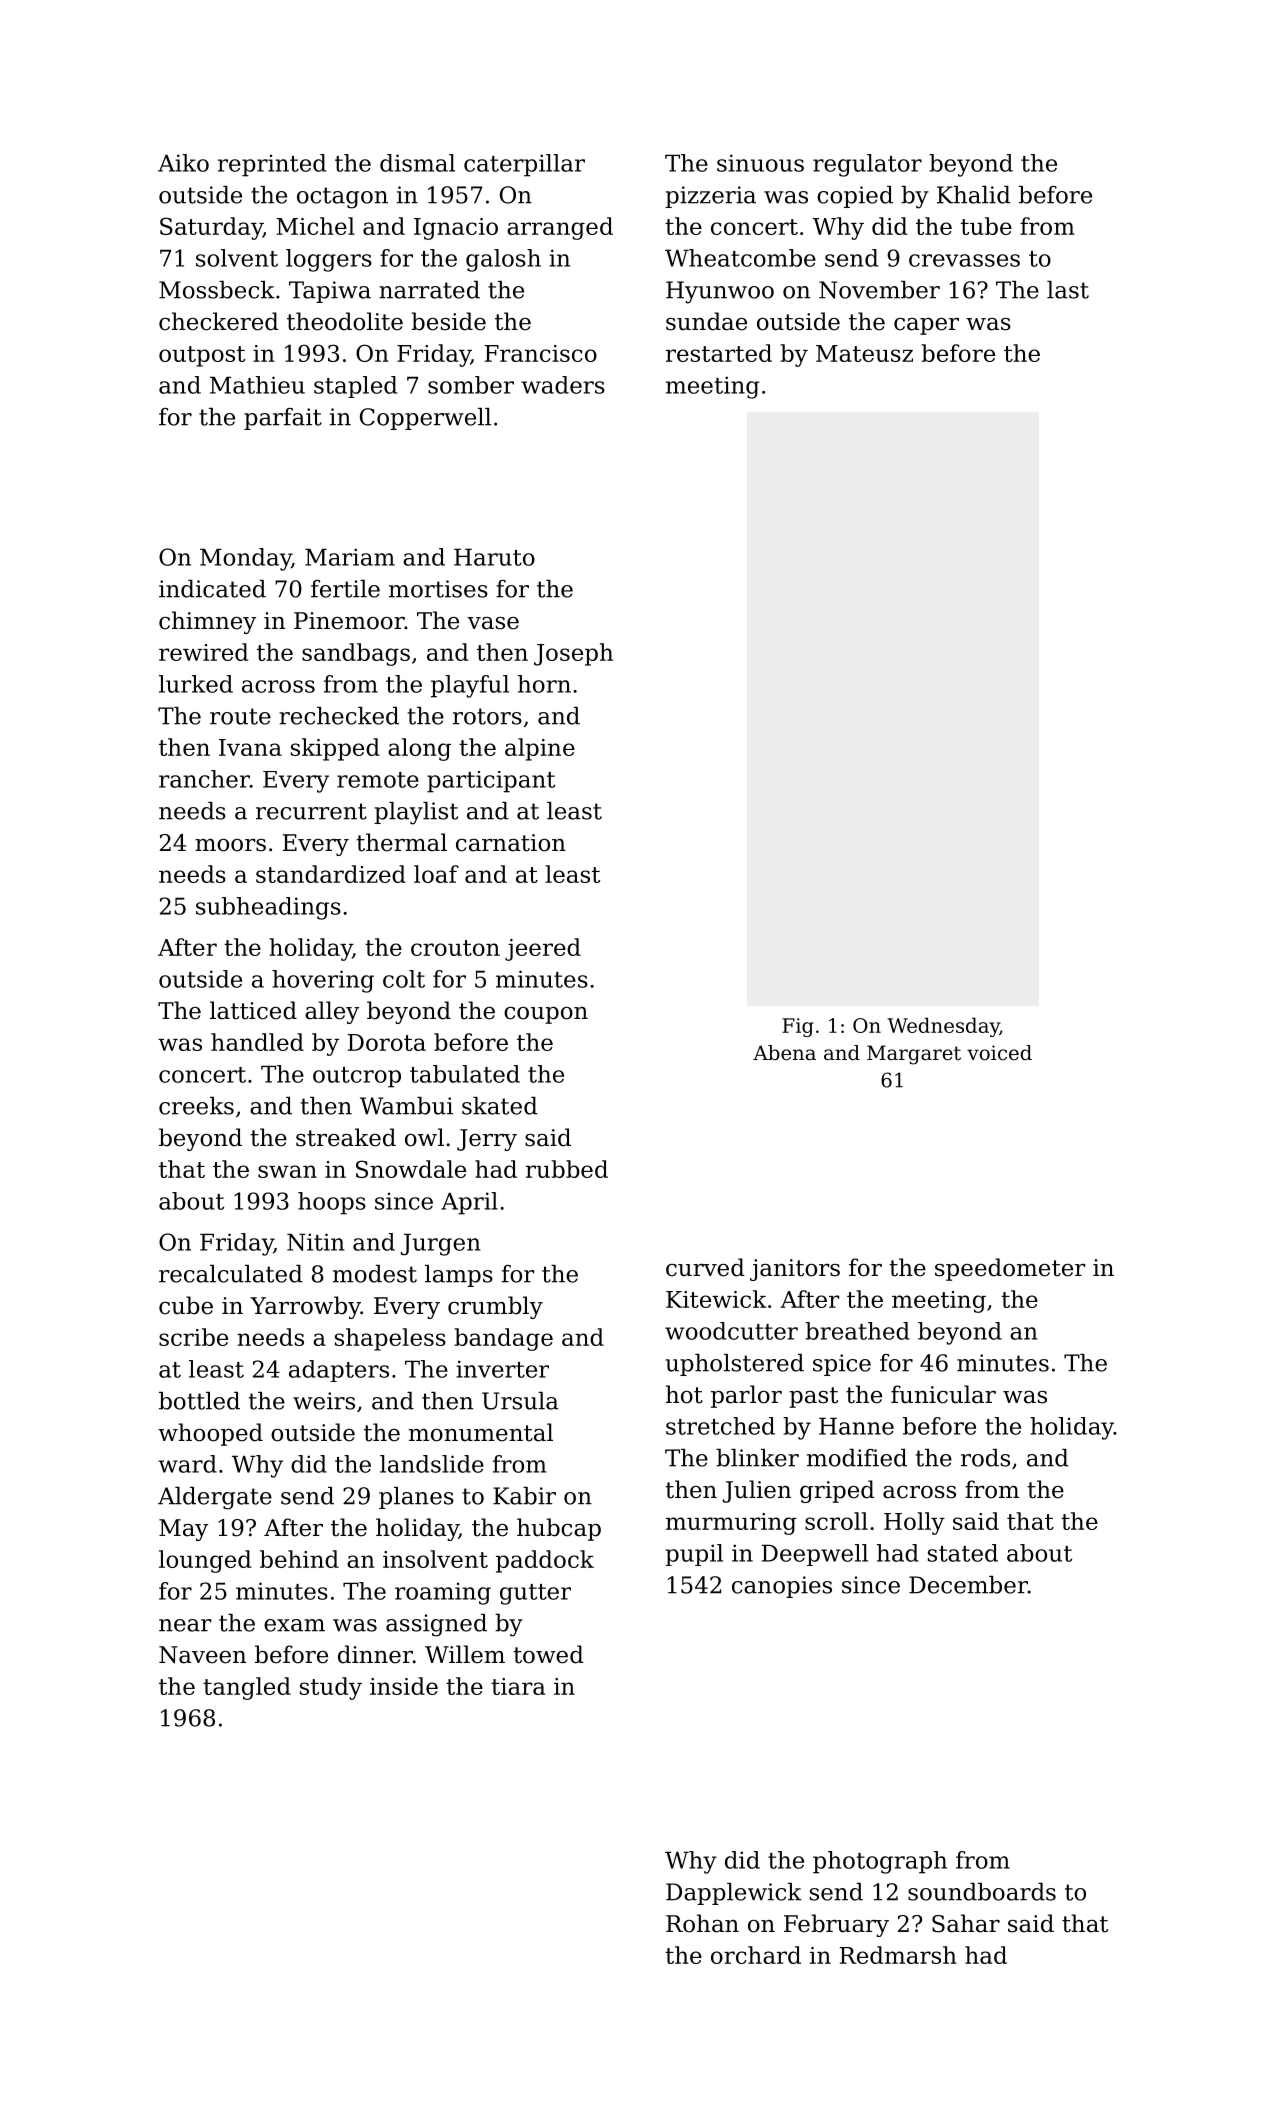  What do you see at coordinates (879, 290) in the image?
I see `November` at bounding box center [879, 290].
